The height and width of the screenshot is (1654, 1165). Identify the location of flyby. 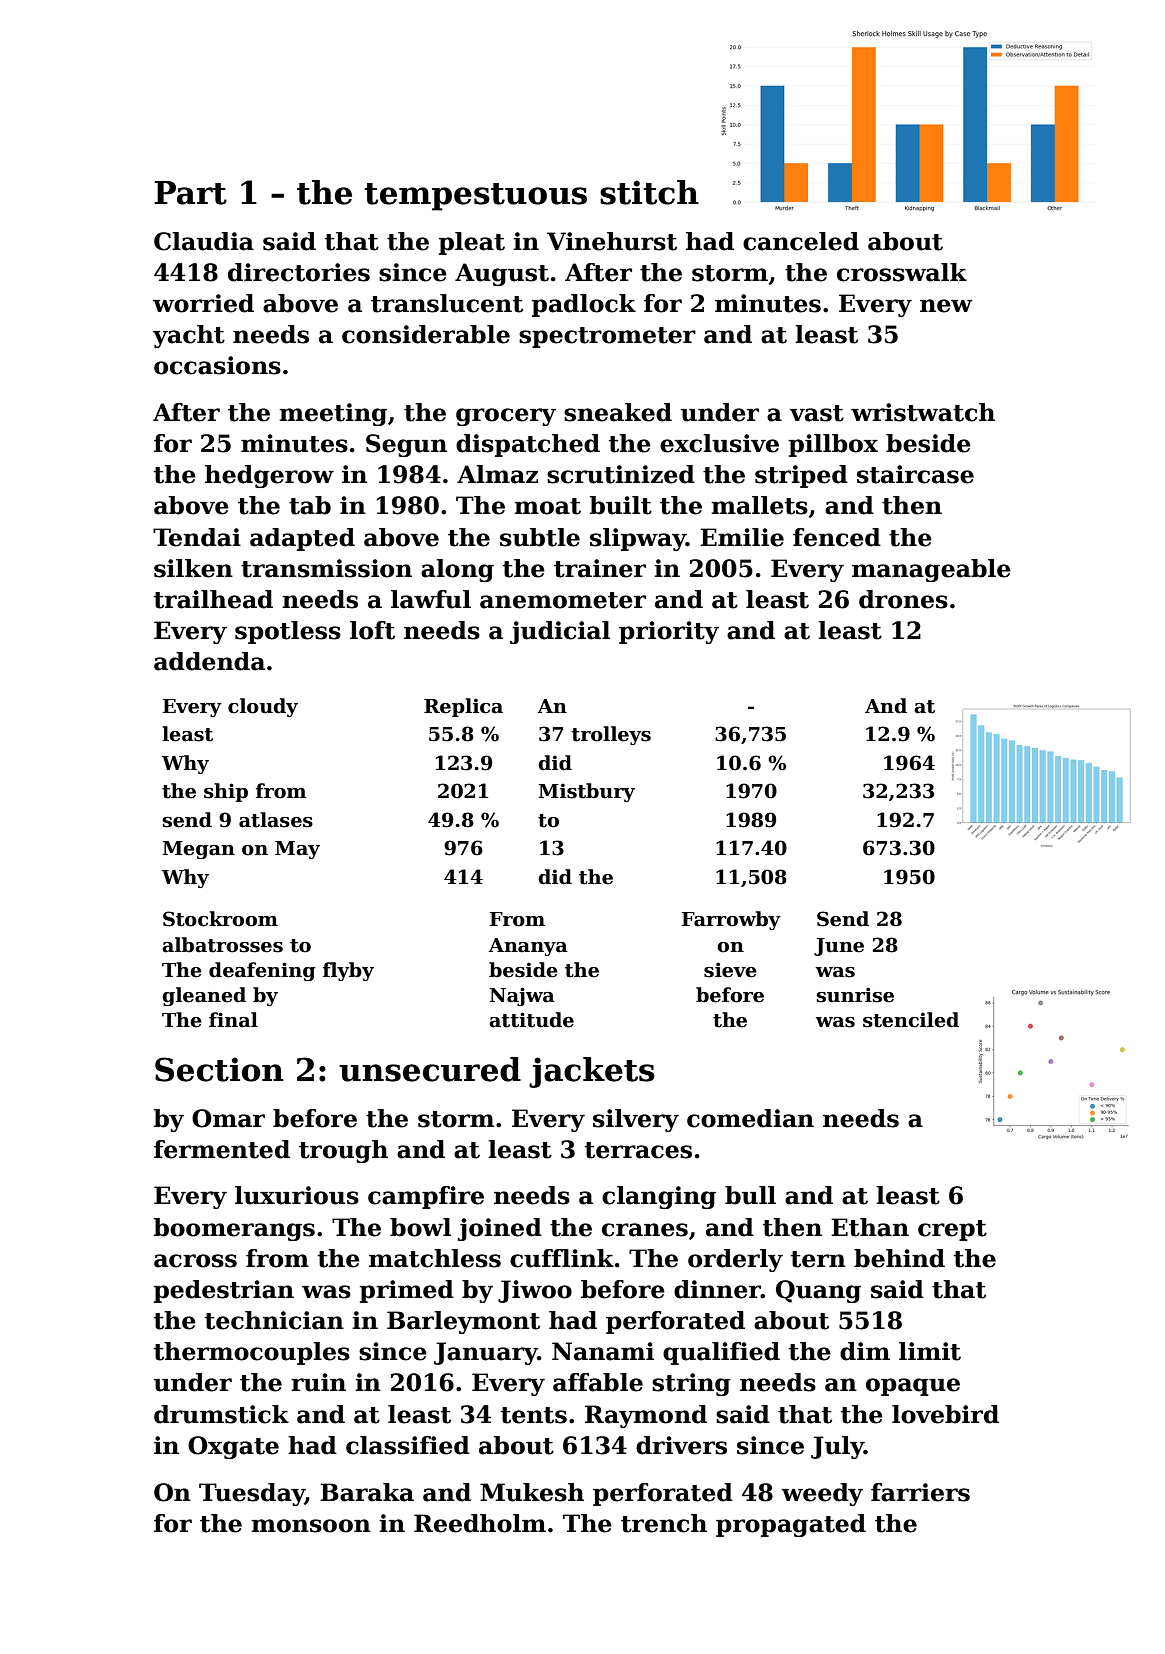
(348, 971).
